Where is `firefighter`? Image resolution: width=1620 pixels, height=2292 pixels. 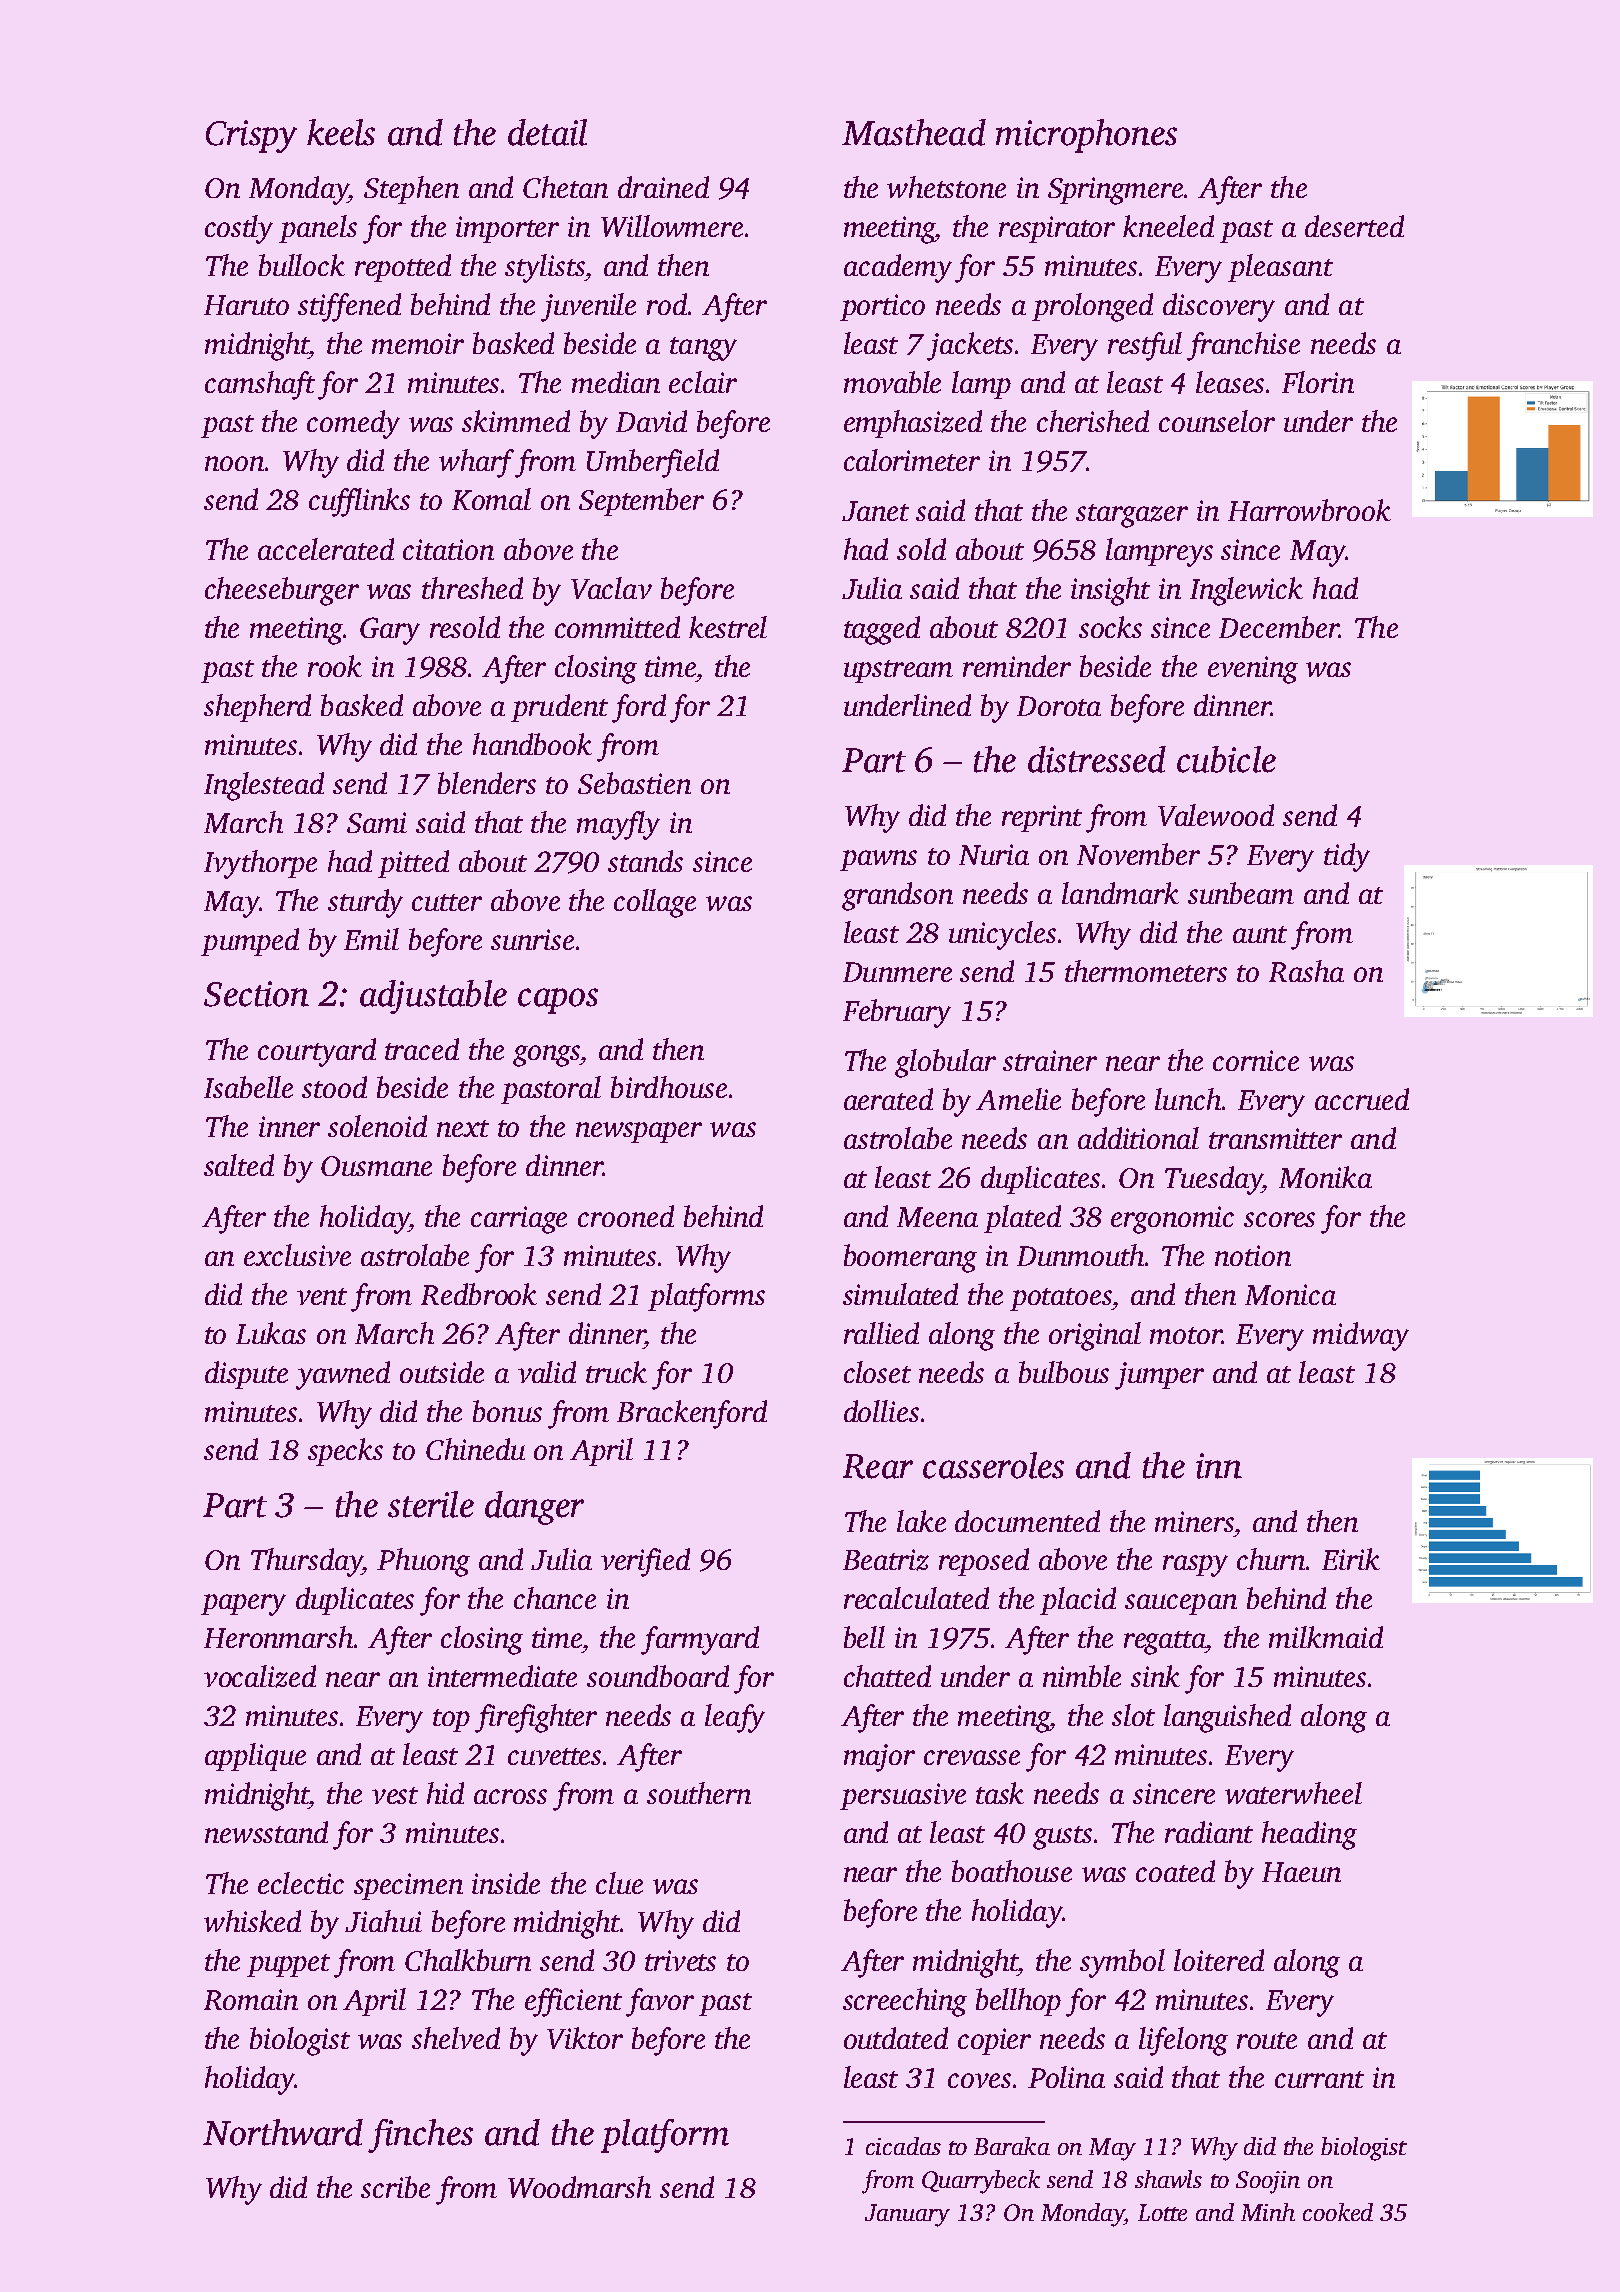
firefighter is located at coordinates (536, 1718).
